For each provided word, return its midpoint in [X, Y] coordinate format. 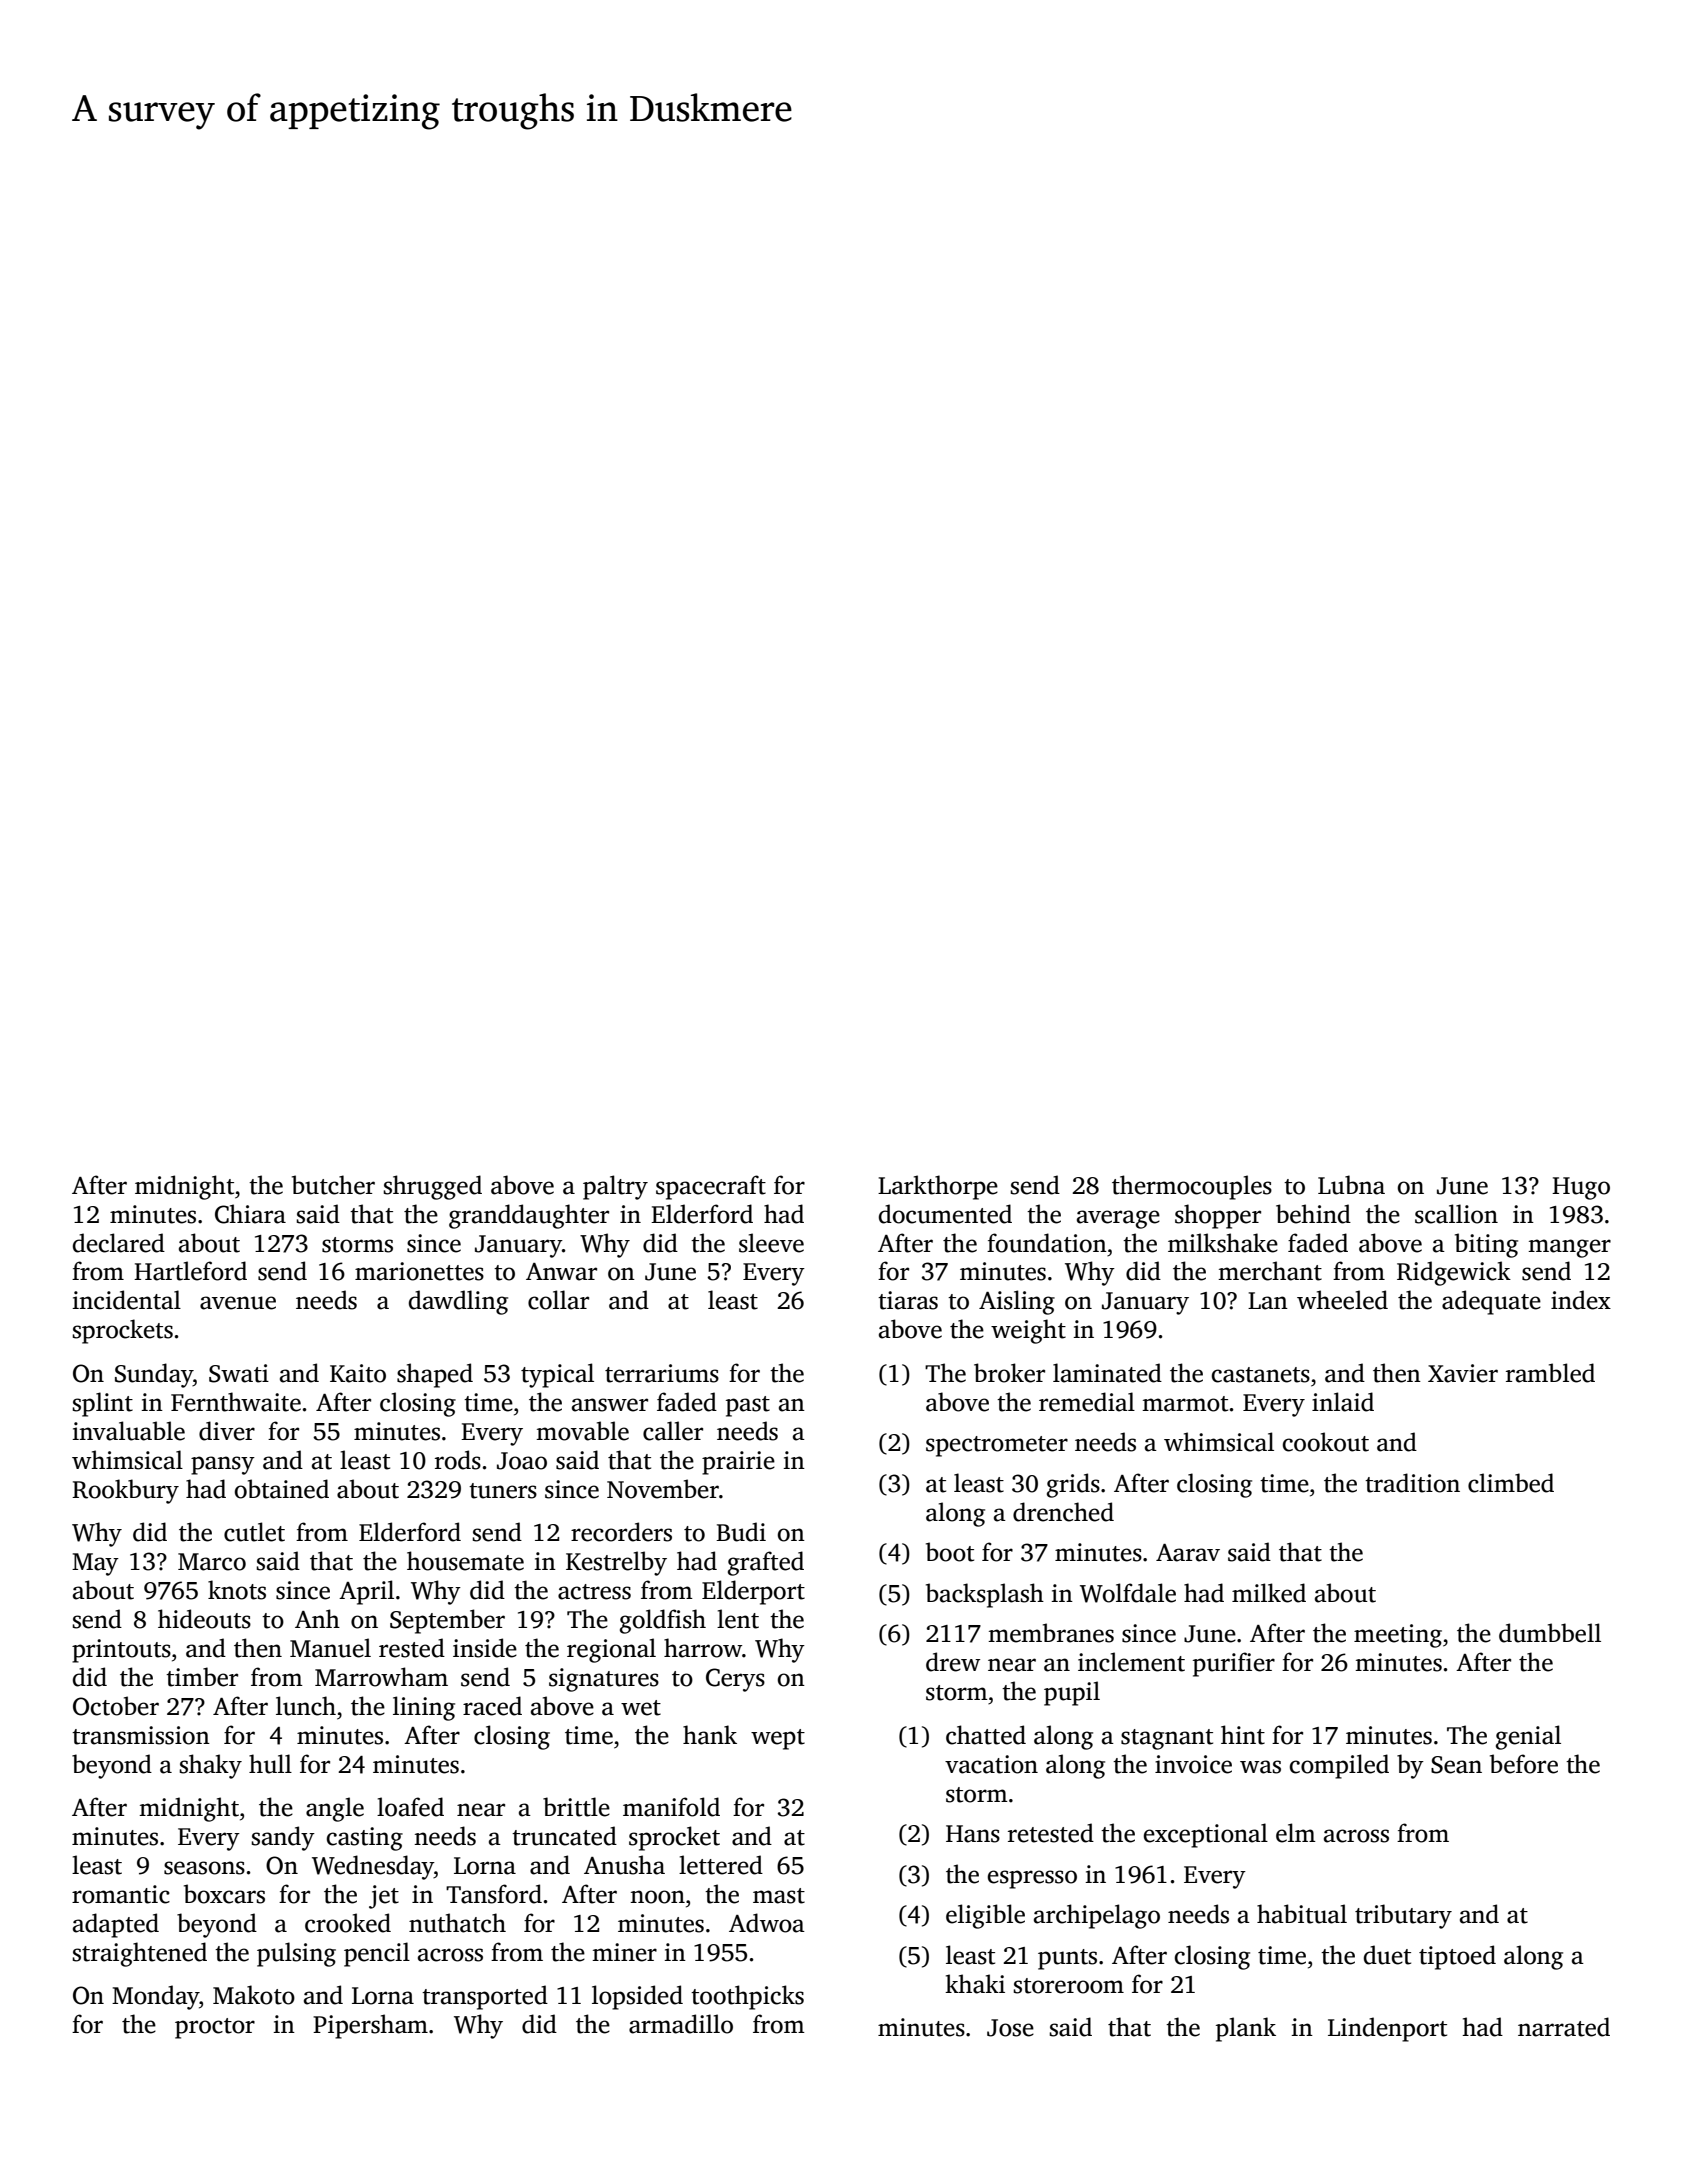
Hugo [1581, 1188]
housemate [465, 1561]
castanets [1261, 1375]
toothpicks [747, 1997]
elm [1296, 1833]
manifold [671, 1807]
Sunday [154, 1375]
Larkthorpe [938, 1187]
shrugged [432, 1187]
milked [1269, 1593]
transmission [141, 1735]
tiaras [908, 1300]
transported [485, 1997]
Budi [741, 1532]
